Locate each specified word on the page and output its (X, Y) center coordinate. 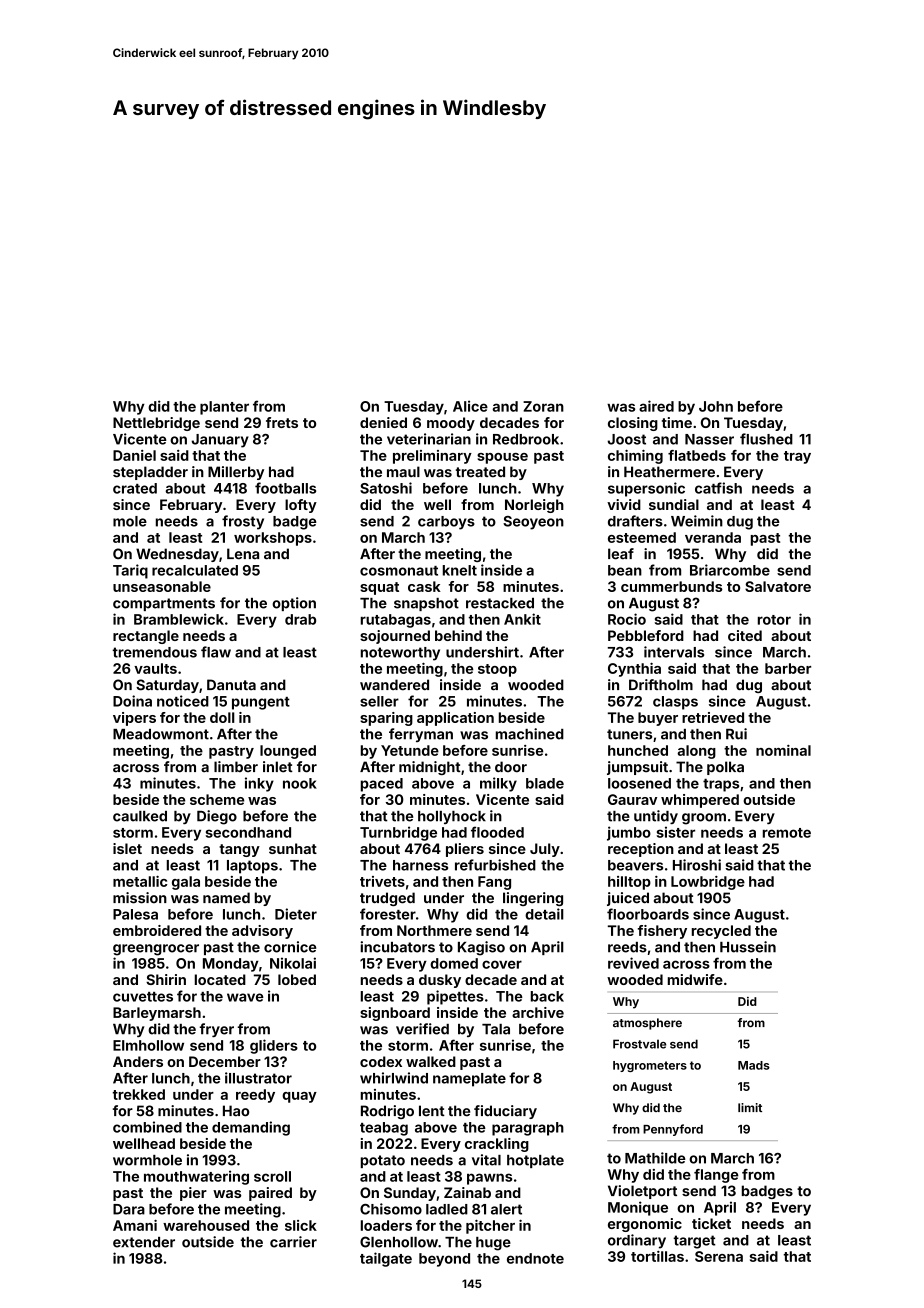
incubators (397, 947)
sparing (386, 719)
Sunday (410, 1194)
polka (725, 768)
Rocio (627, 619)
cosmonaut (399, 571)
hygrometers (650, 1066)
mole (130, 521)
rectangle (146, 637)
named (226, 898)
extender (144, 1242)
